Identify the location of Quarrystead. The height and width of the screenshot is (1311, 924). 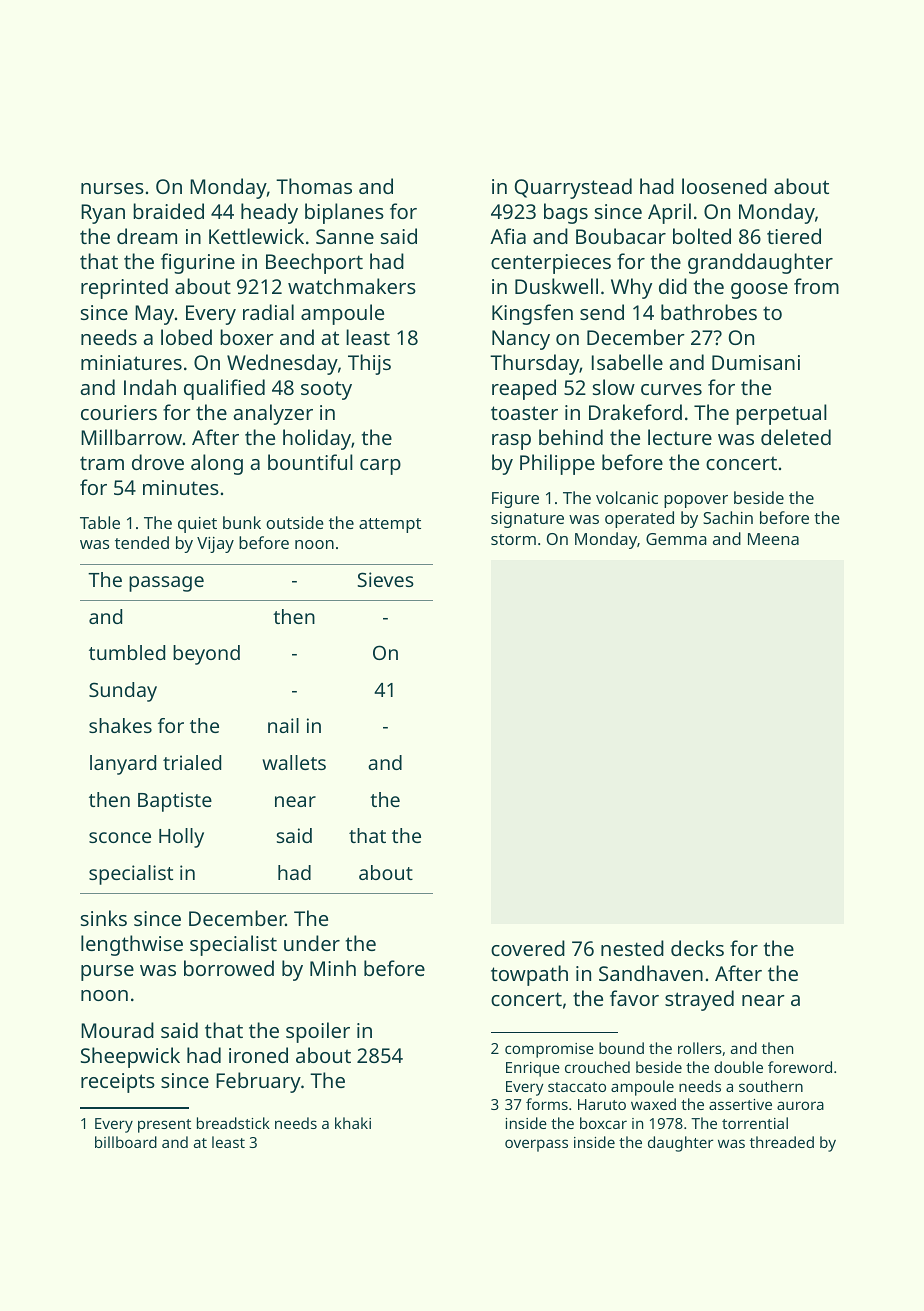
(573, 188).
